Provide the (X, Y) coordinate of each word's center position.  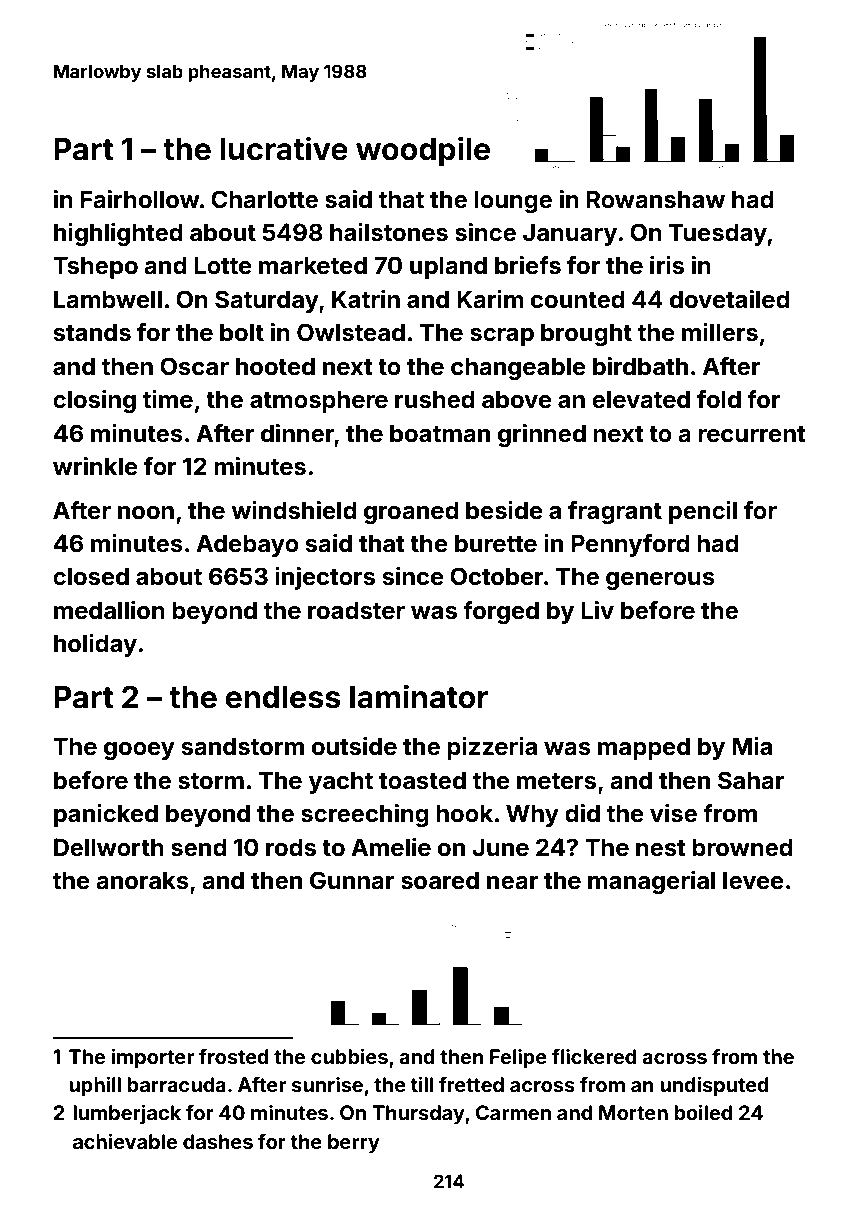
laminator (419, 696)
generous (660, 581)
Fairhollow (140, 199)
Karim (490, 299)
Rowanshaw (656, 199)
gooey (139, 751)
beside (504, 510)
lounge (513, 201)
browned (742, 847)
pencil (703, 512)
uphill (95, 1086)
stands (92, 332)
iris (667, 265)
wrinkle (95, 466)
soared (440, 880)
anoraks (142, 880)
